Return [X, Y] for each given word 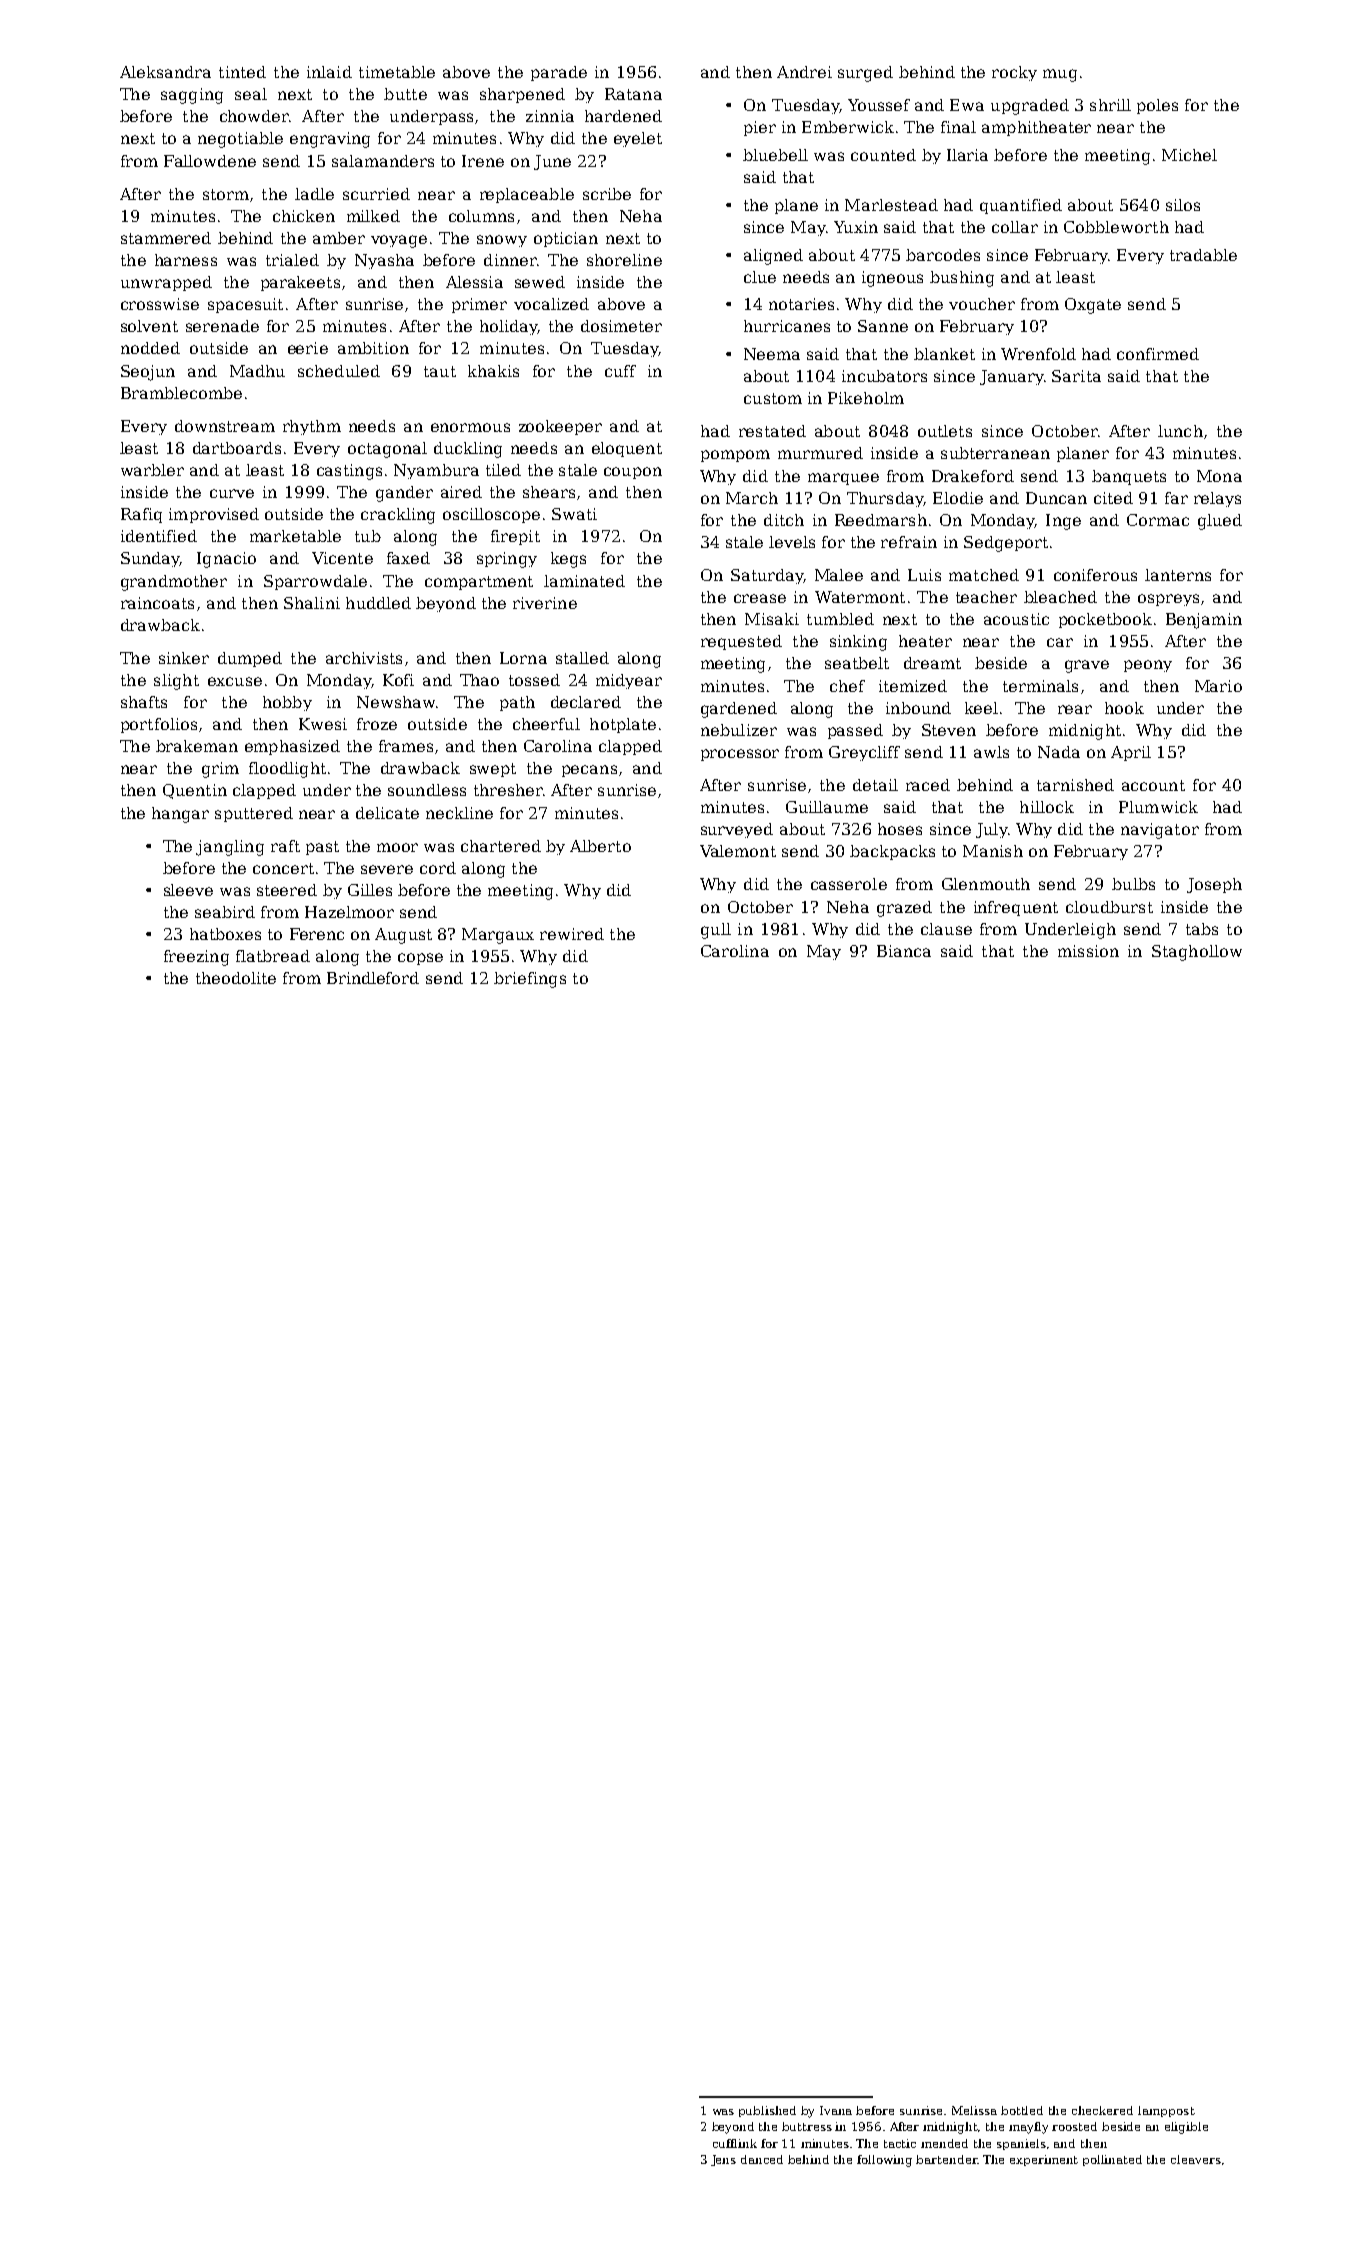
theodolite [236, 978]
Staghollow [1197, 953]
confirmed [1158, 354]
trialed [292, 260]
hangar [180, 815]
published [767, 2111]
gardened [739, 710]
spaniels [1021, 2144]
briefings [530, 980]
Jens [723, 2160]
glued [1220, 522]
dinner [510, 260]
